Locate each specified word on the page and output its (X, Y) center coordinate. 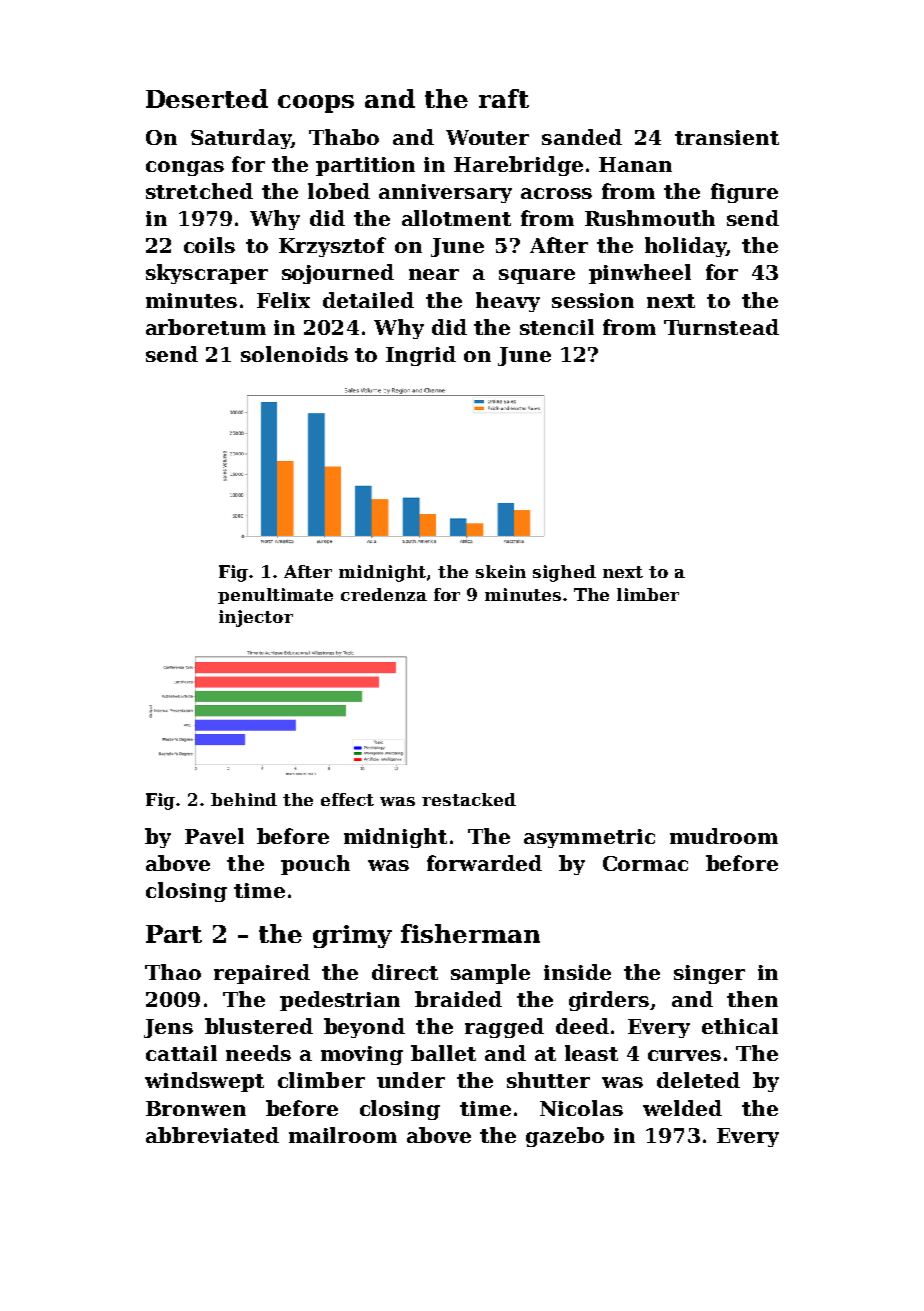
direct (405, 972)
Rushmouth (650, 218)
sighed (564, 573)
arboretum (206, 327)
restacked (469, 799)
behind (244, 799)
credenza (384, 594)
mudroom (724, 836)
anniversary (445, 193)
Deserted (207, 98)
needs (258, 1053)
